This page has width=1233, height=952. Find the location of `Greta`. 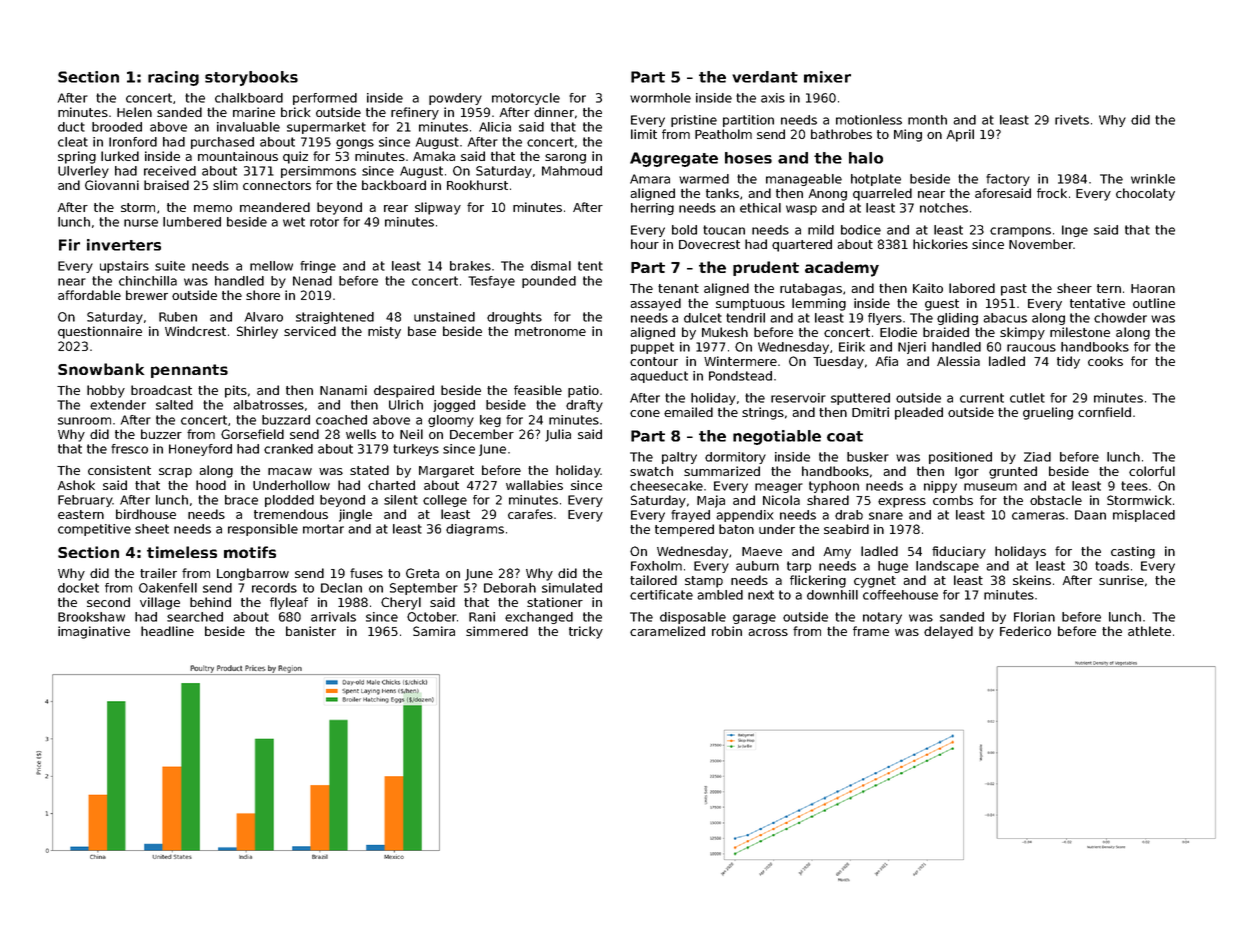

Greta is located at coordinates (422, 573).
